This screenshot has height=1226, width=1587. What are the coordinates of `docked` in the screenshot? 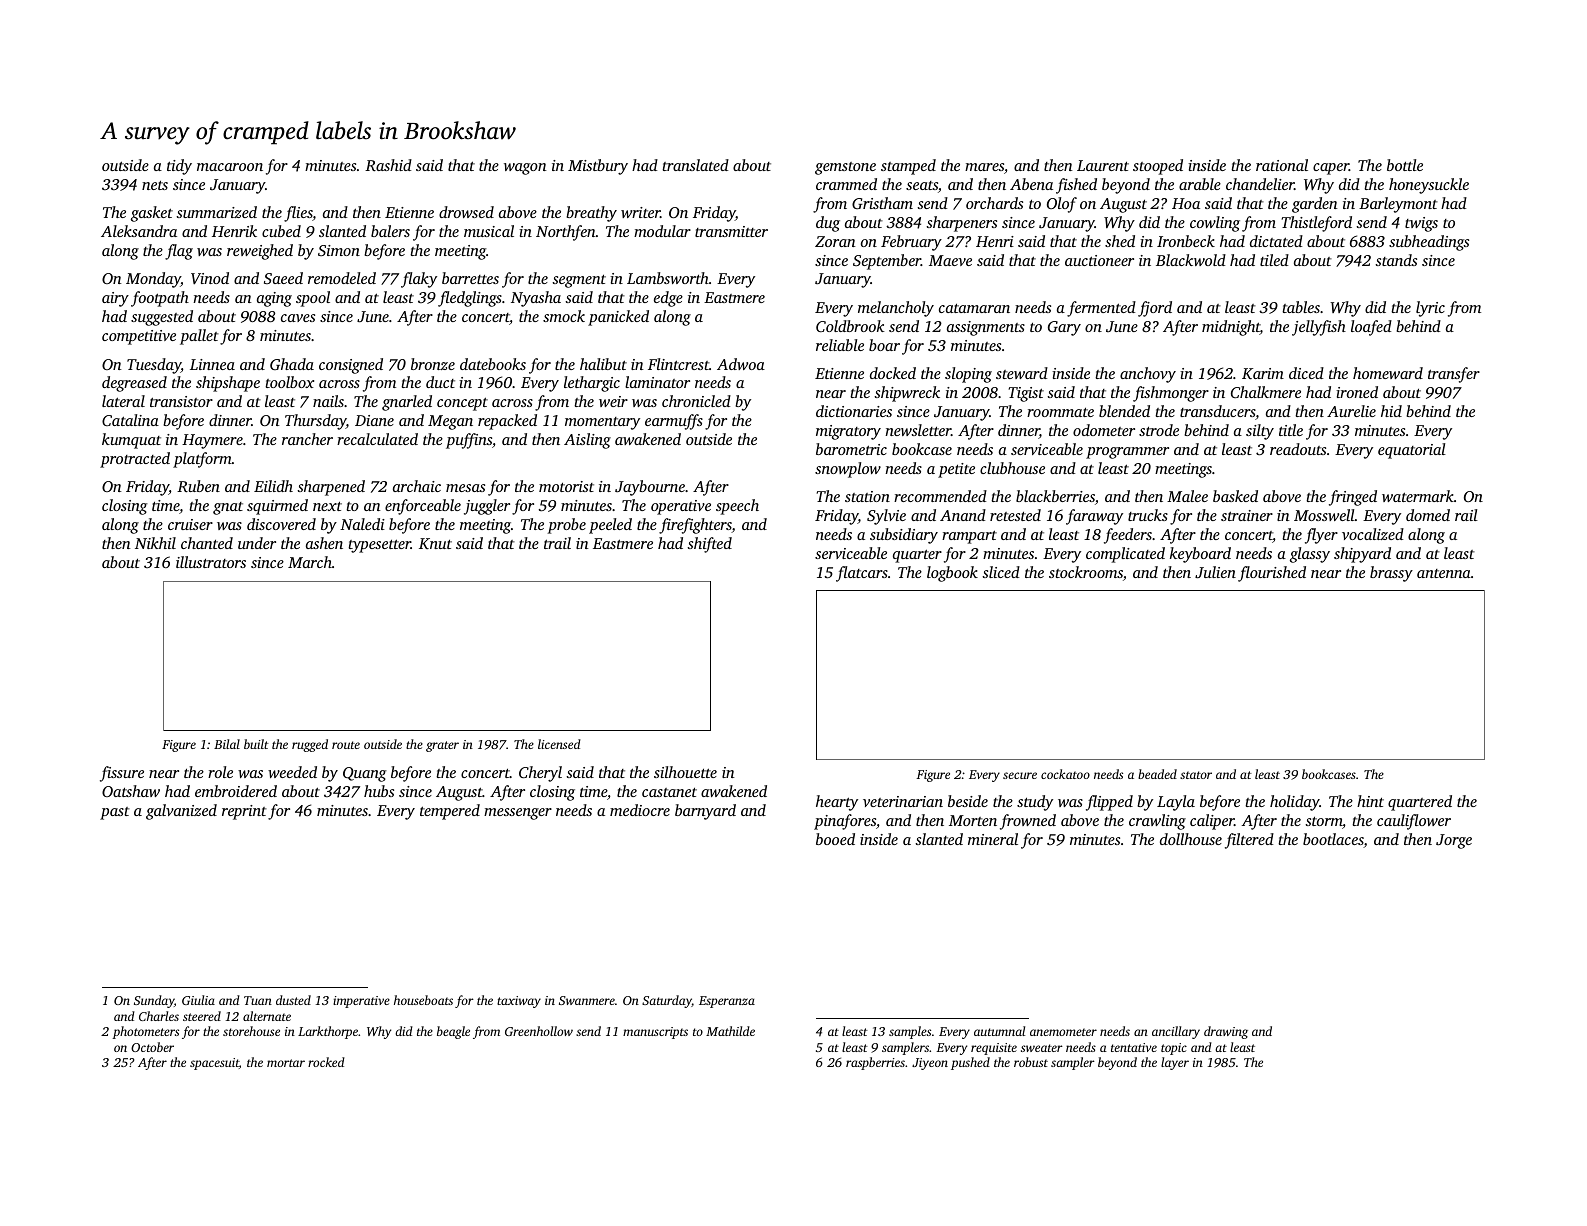 It's located at (893, 373).
